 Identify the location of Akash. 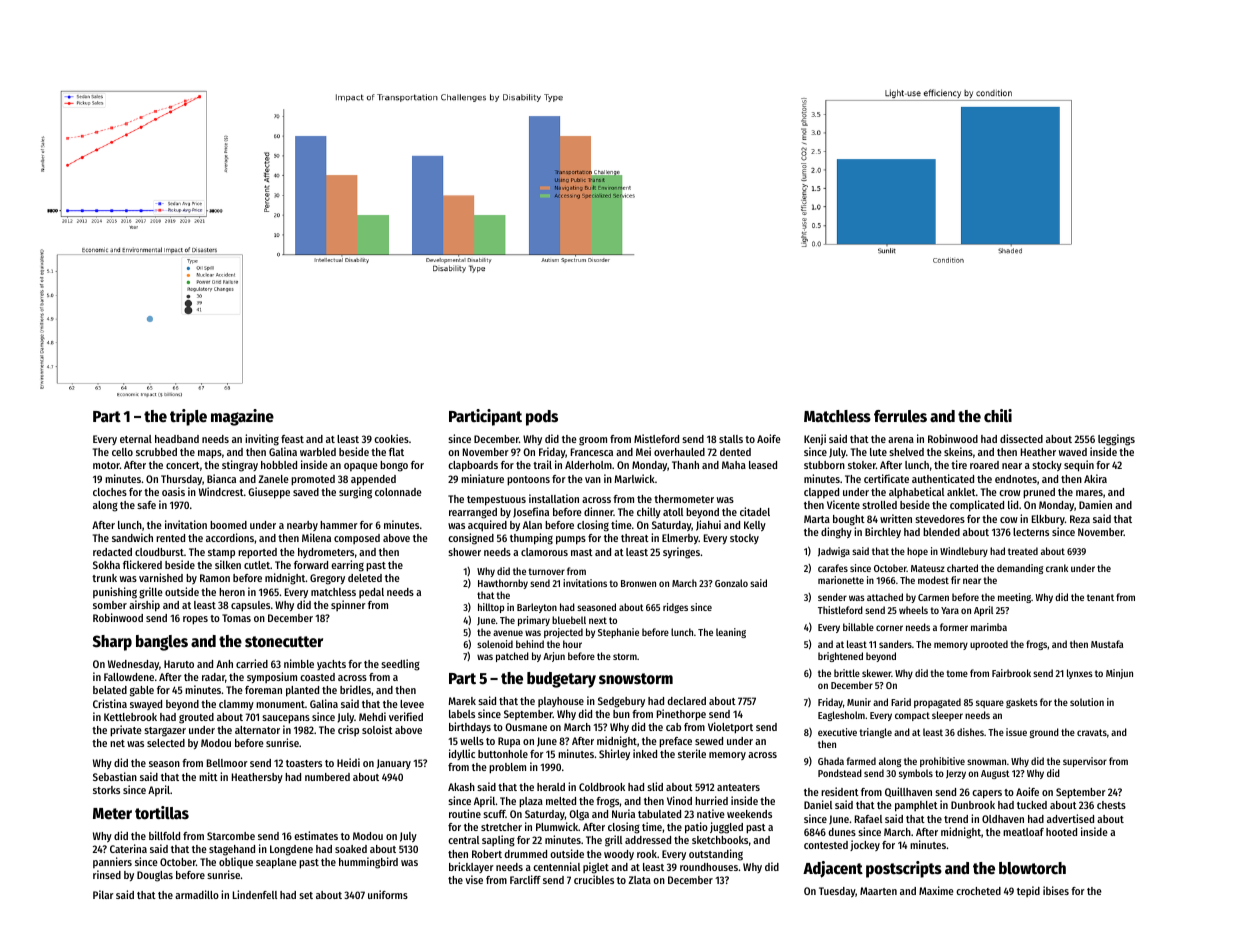
(461, 787).
